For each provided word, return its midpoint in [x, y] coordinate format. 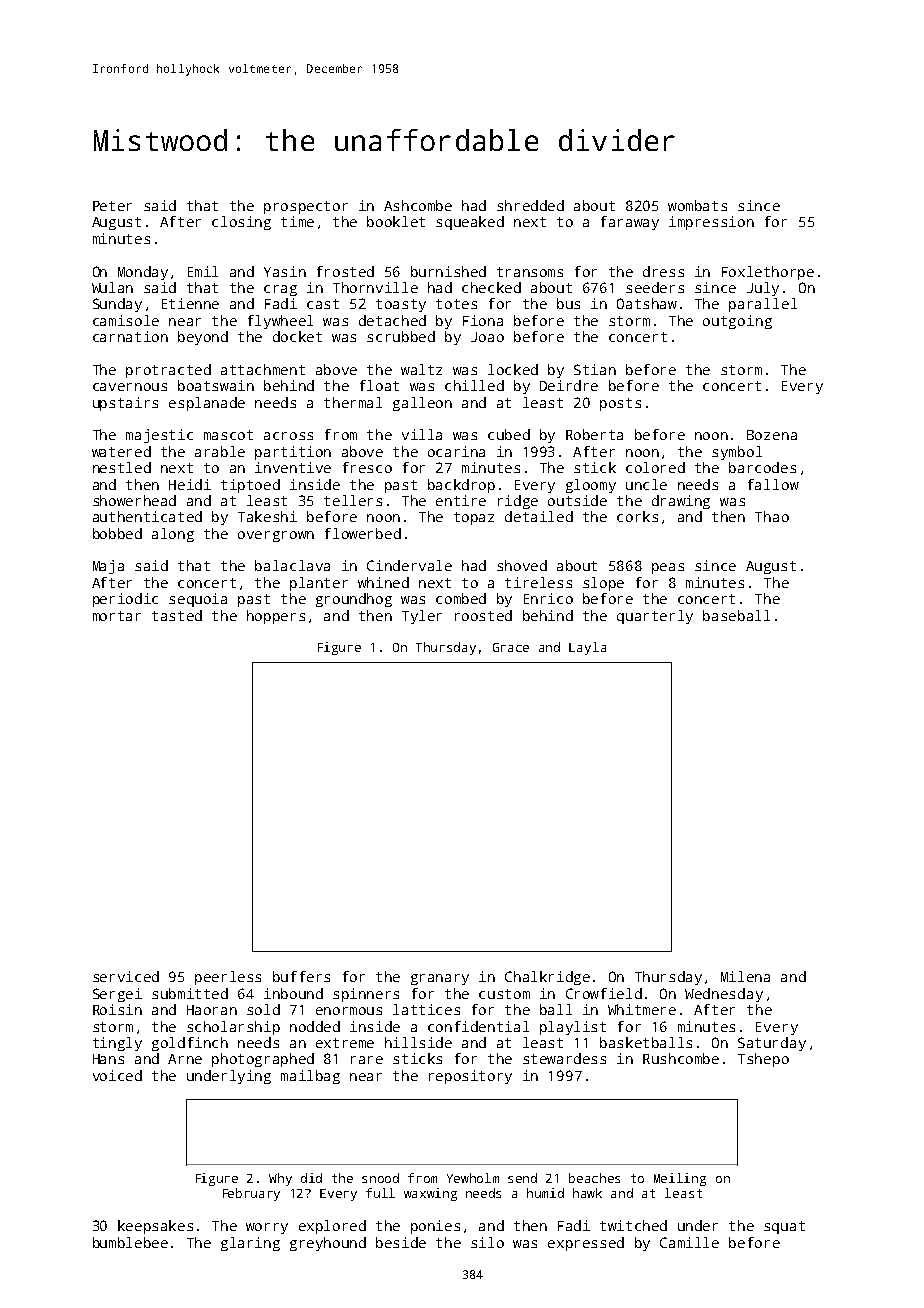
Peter [112, 206]
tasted [177, 615]
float [379, 385]
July [763, 289]
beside [401, 1242]
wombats [697, 205]
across [288, 436]
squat [784, 1227]
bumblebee [130, 1242]
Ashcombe [418, 205]
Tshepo [763, 1060]
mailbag [310, 1077]
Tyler [422, 617]
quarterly [655, 617]
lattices [426, 1009]
